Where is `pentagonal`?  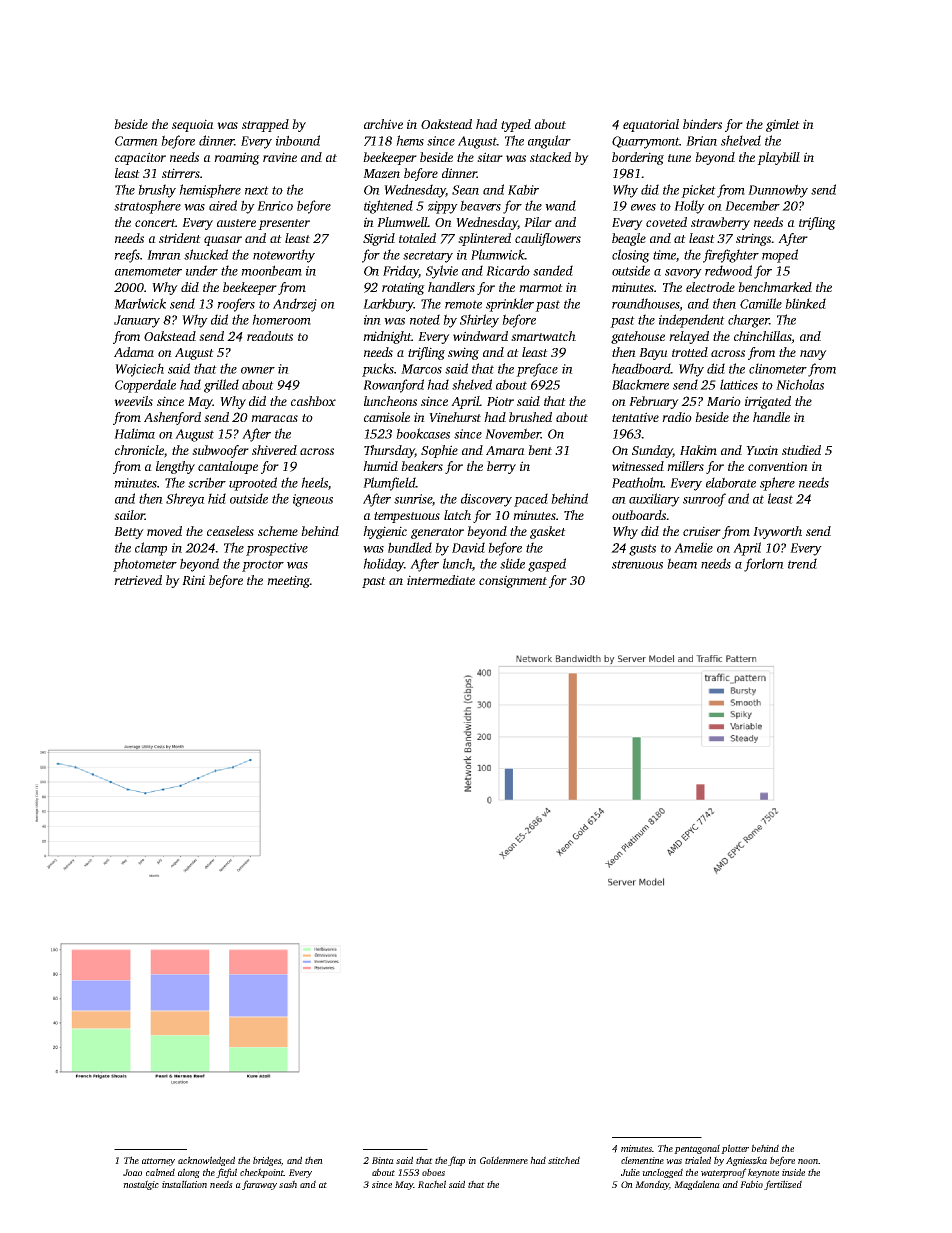 pentagonal is located at coordinates (697, 1149).
